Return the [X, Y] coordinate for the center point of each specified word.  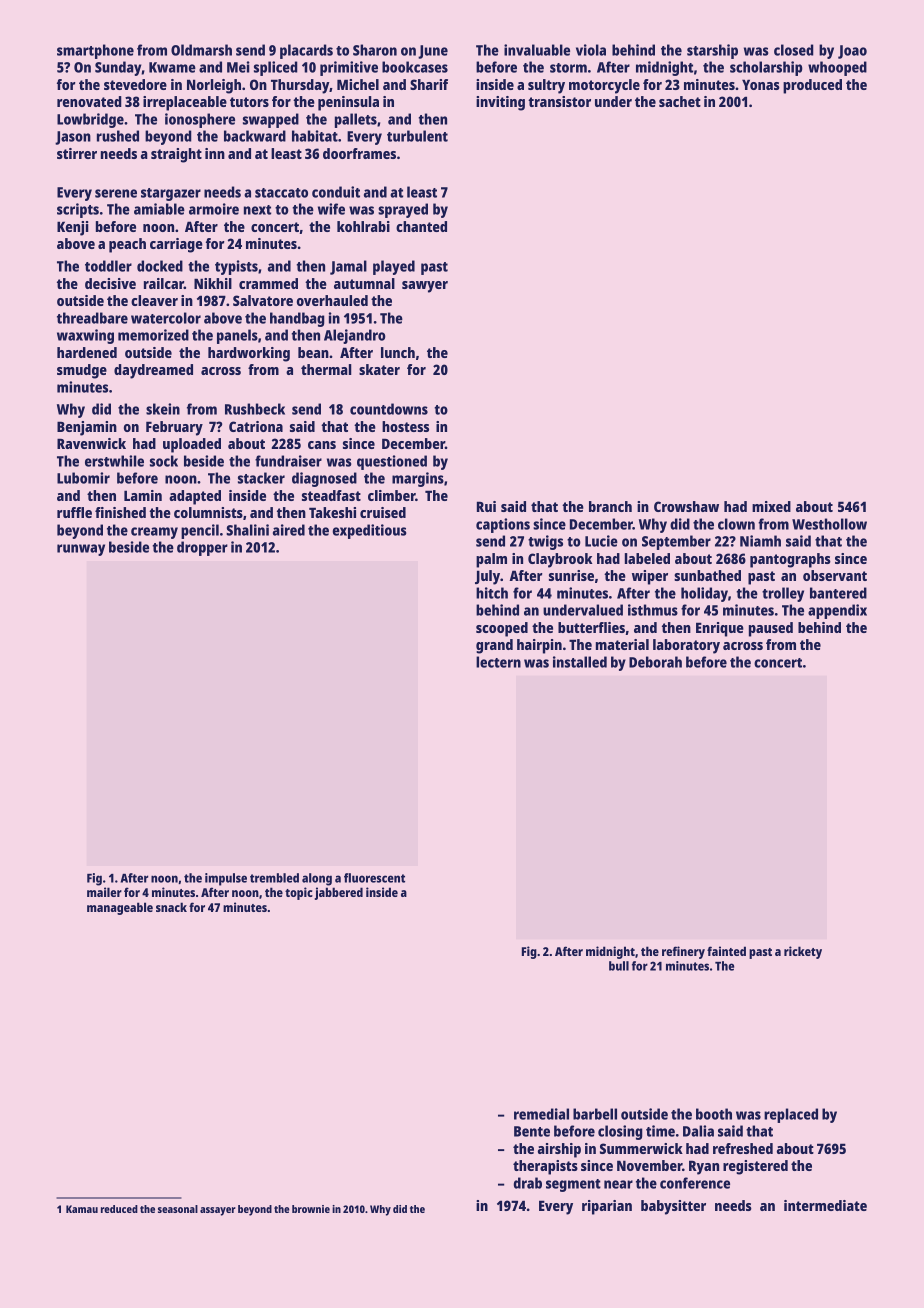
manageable [120, 908]
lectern [498, 662]
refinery [683, 952]
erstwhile [114, 461]
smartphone [95, 51]
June [433, 52]
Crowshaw [686, 506]
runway [81, 550]
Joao [852, 52]
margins [418, 479]
